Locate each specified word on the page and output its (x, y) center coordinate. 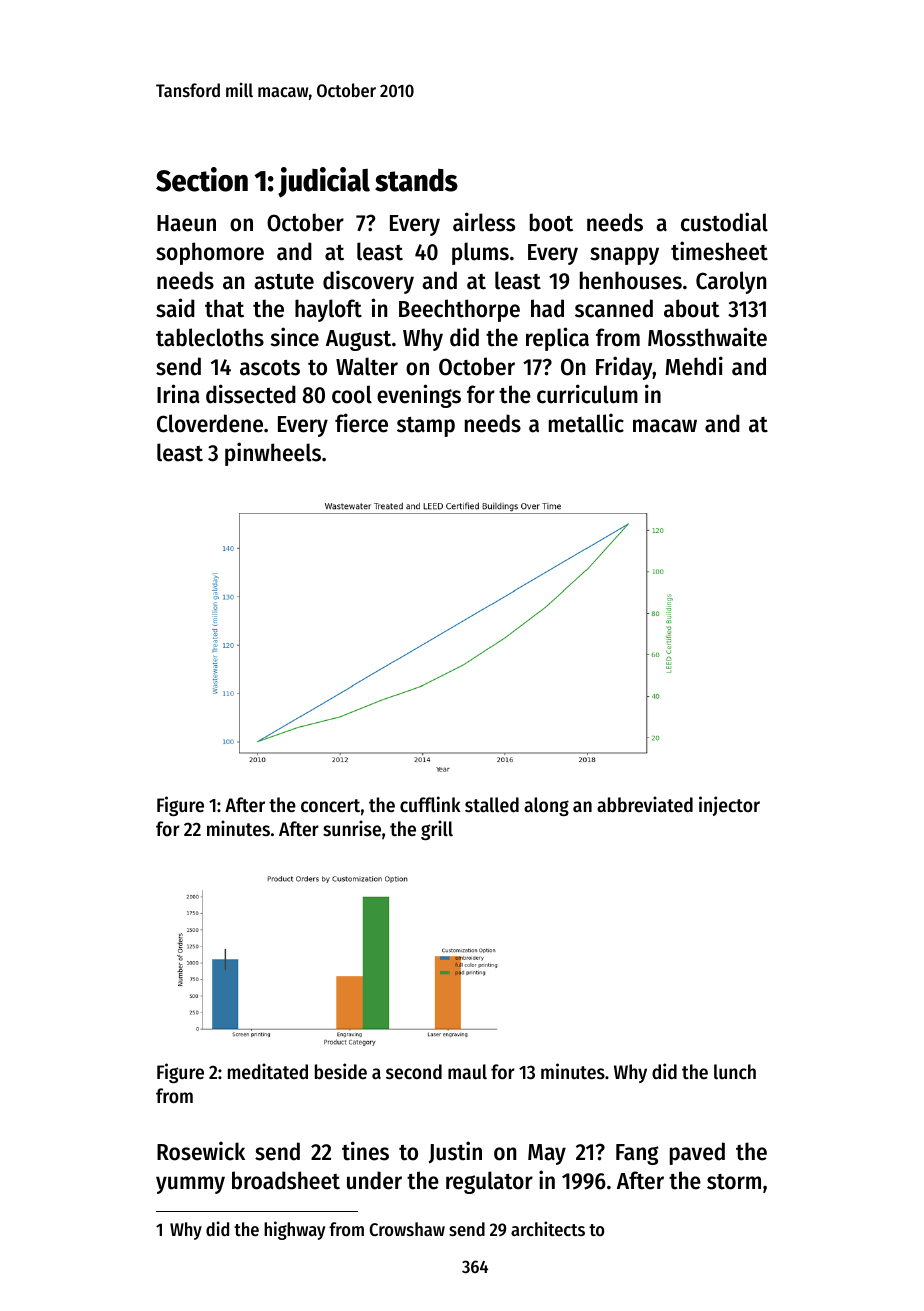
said (175, 308)
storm (734, 1182)
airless (484, 222)
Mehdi (694, 366)
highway (294, 1230)
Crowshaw (407, 1229)
